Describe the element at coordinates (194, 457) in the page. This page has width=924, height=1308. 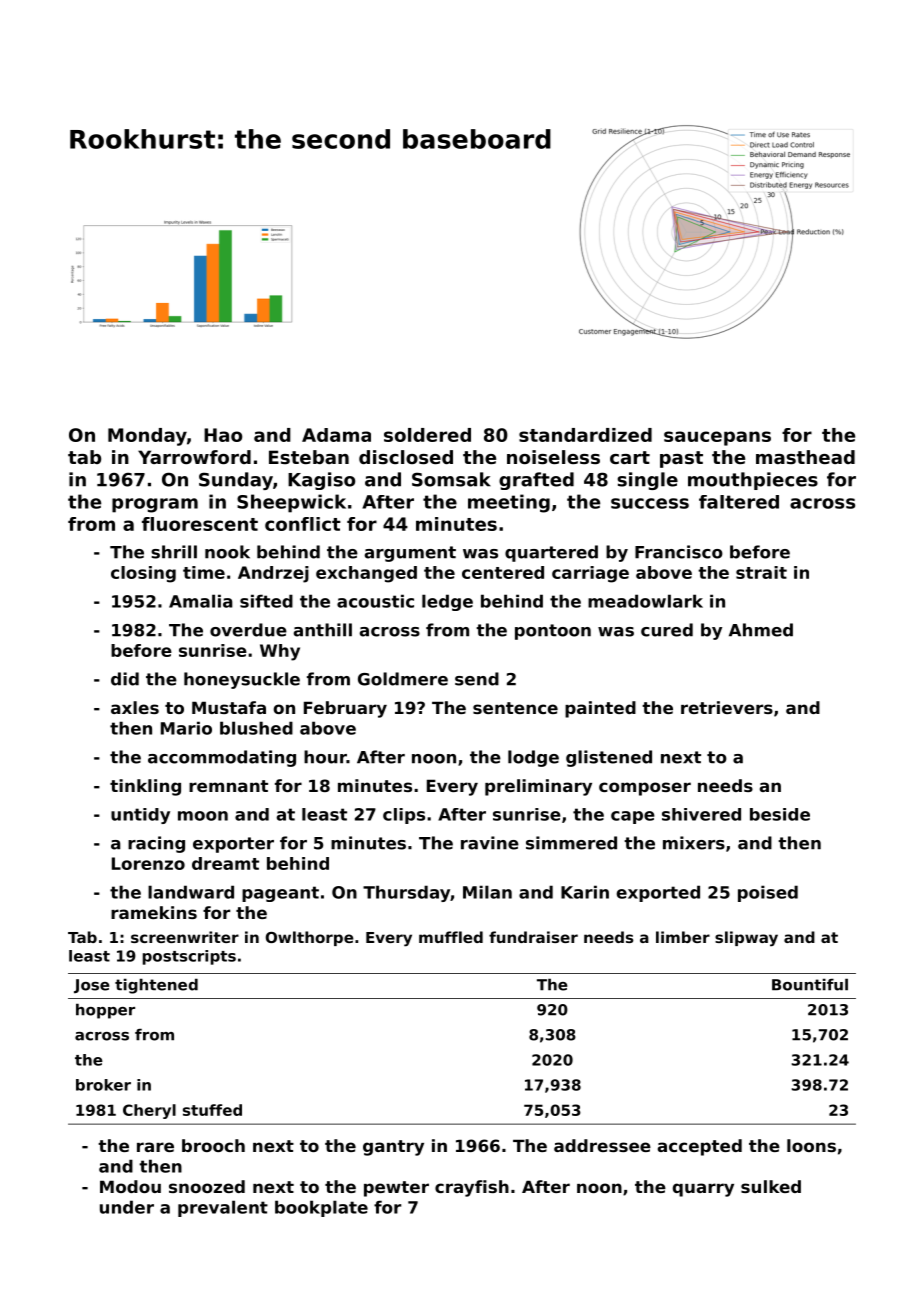
I see `Yarrowford` at that location.
